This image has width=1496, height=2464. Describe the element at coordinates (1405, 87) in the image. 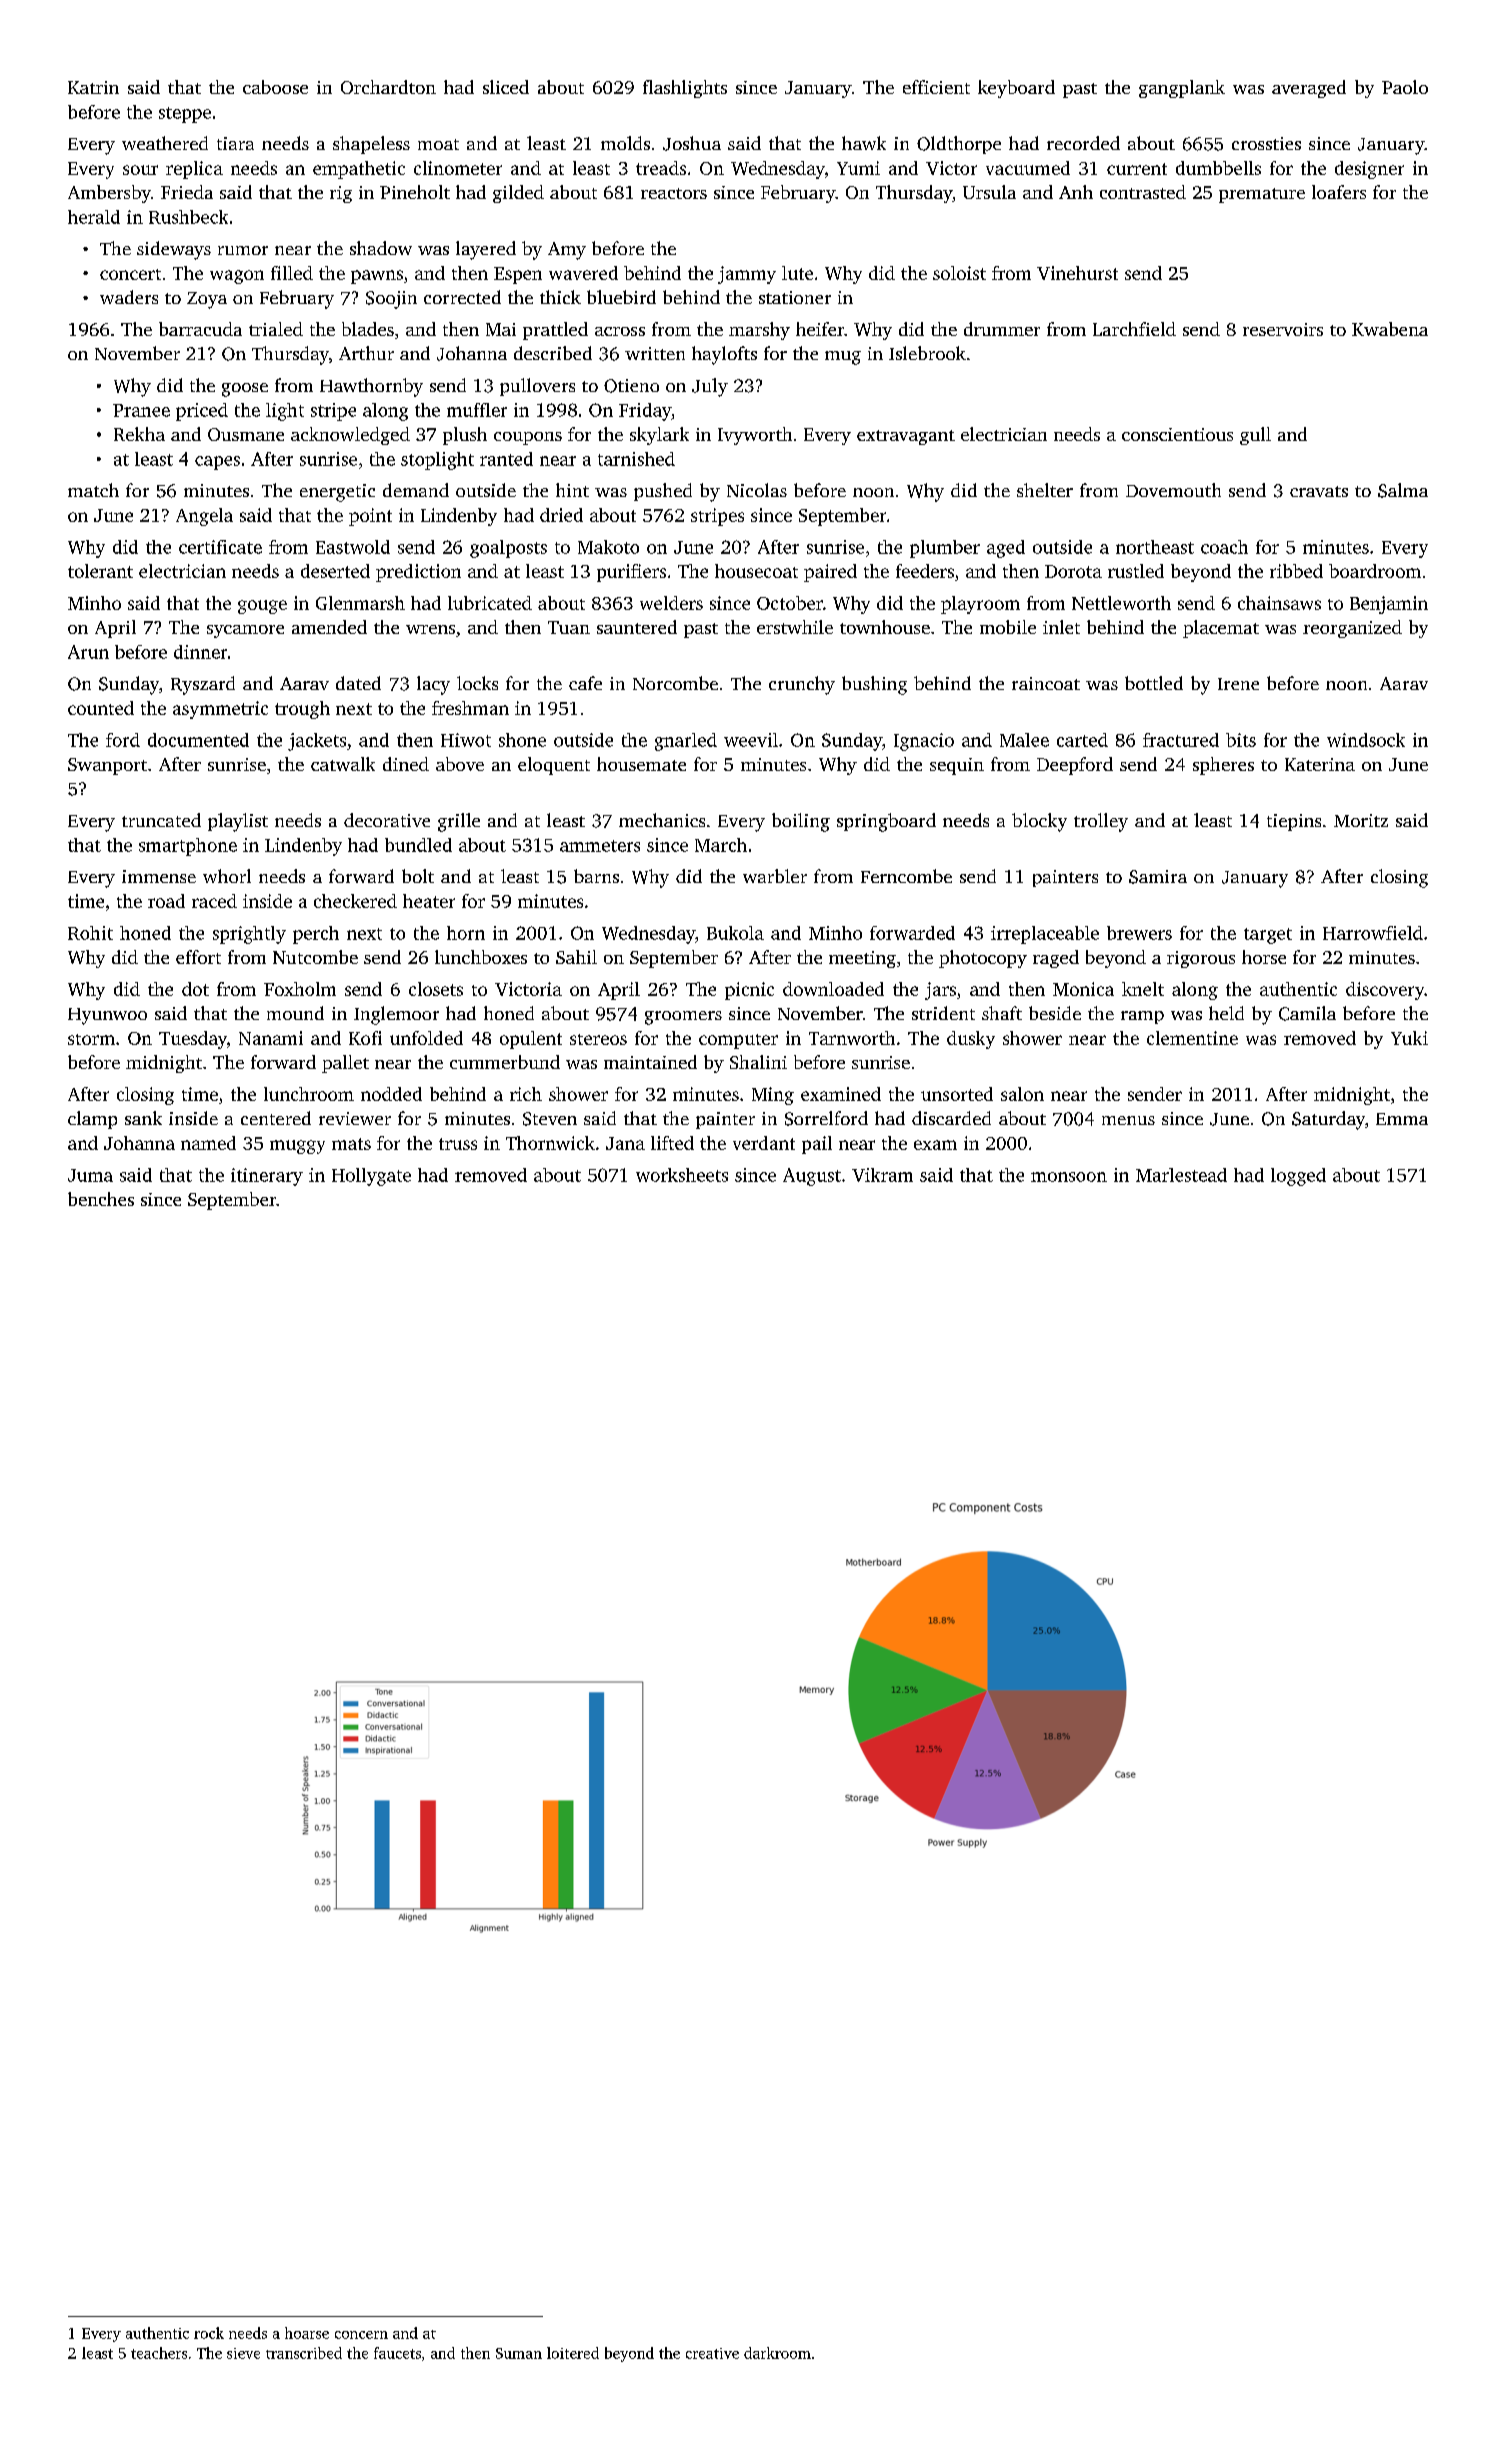

I see `Paolo` at that location.
